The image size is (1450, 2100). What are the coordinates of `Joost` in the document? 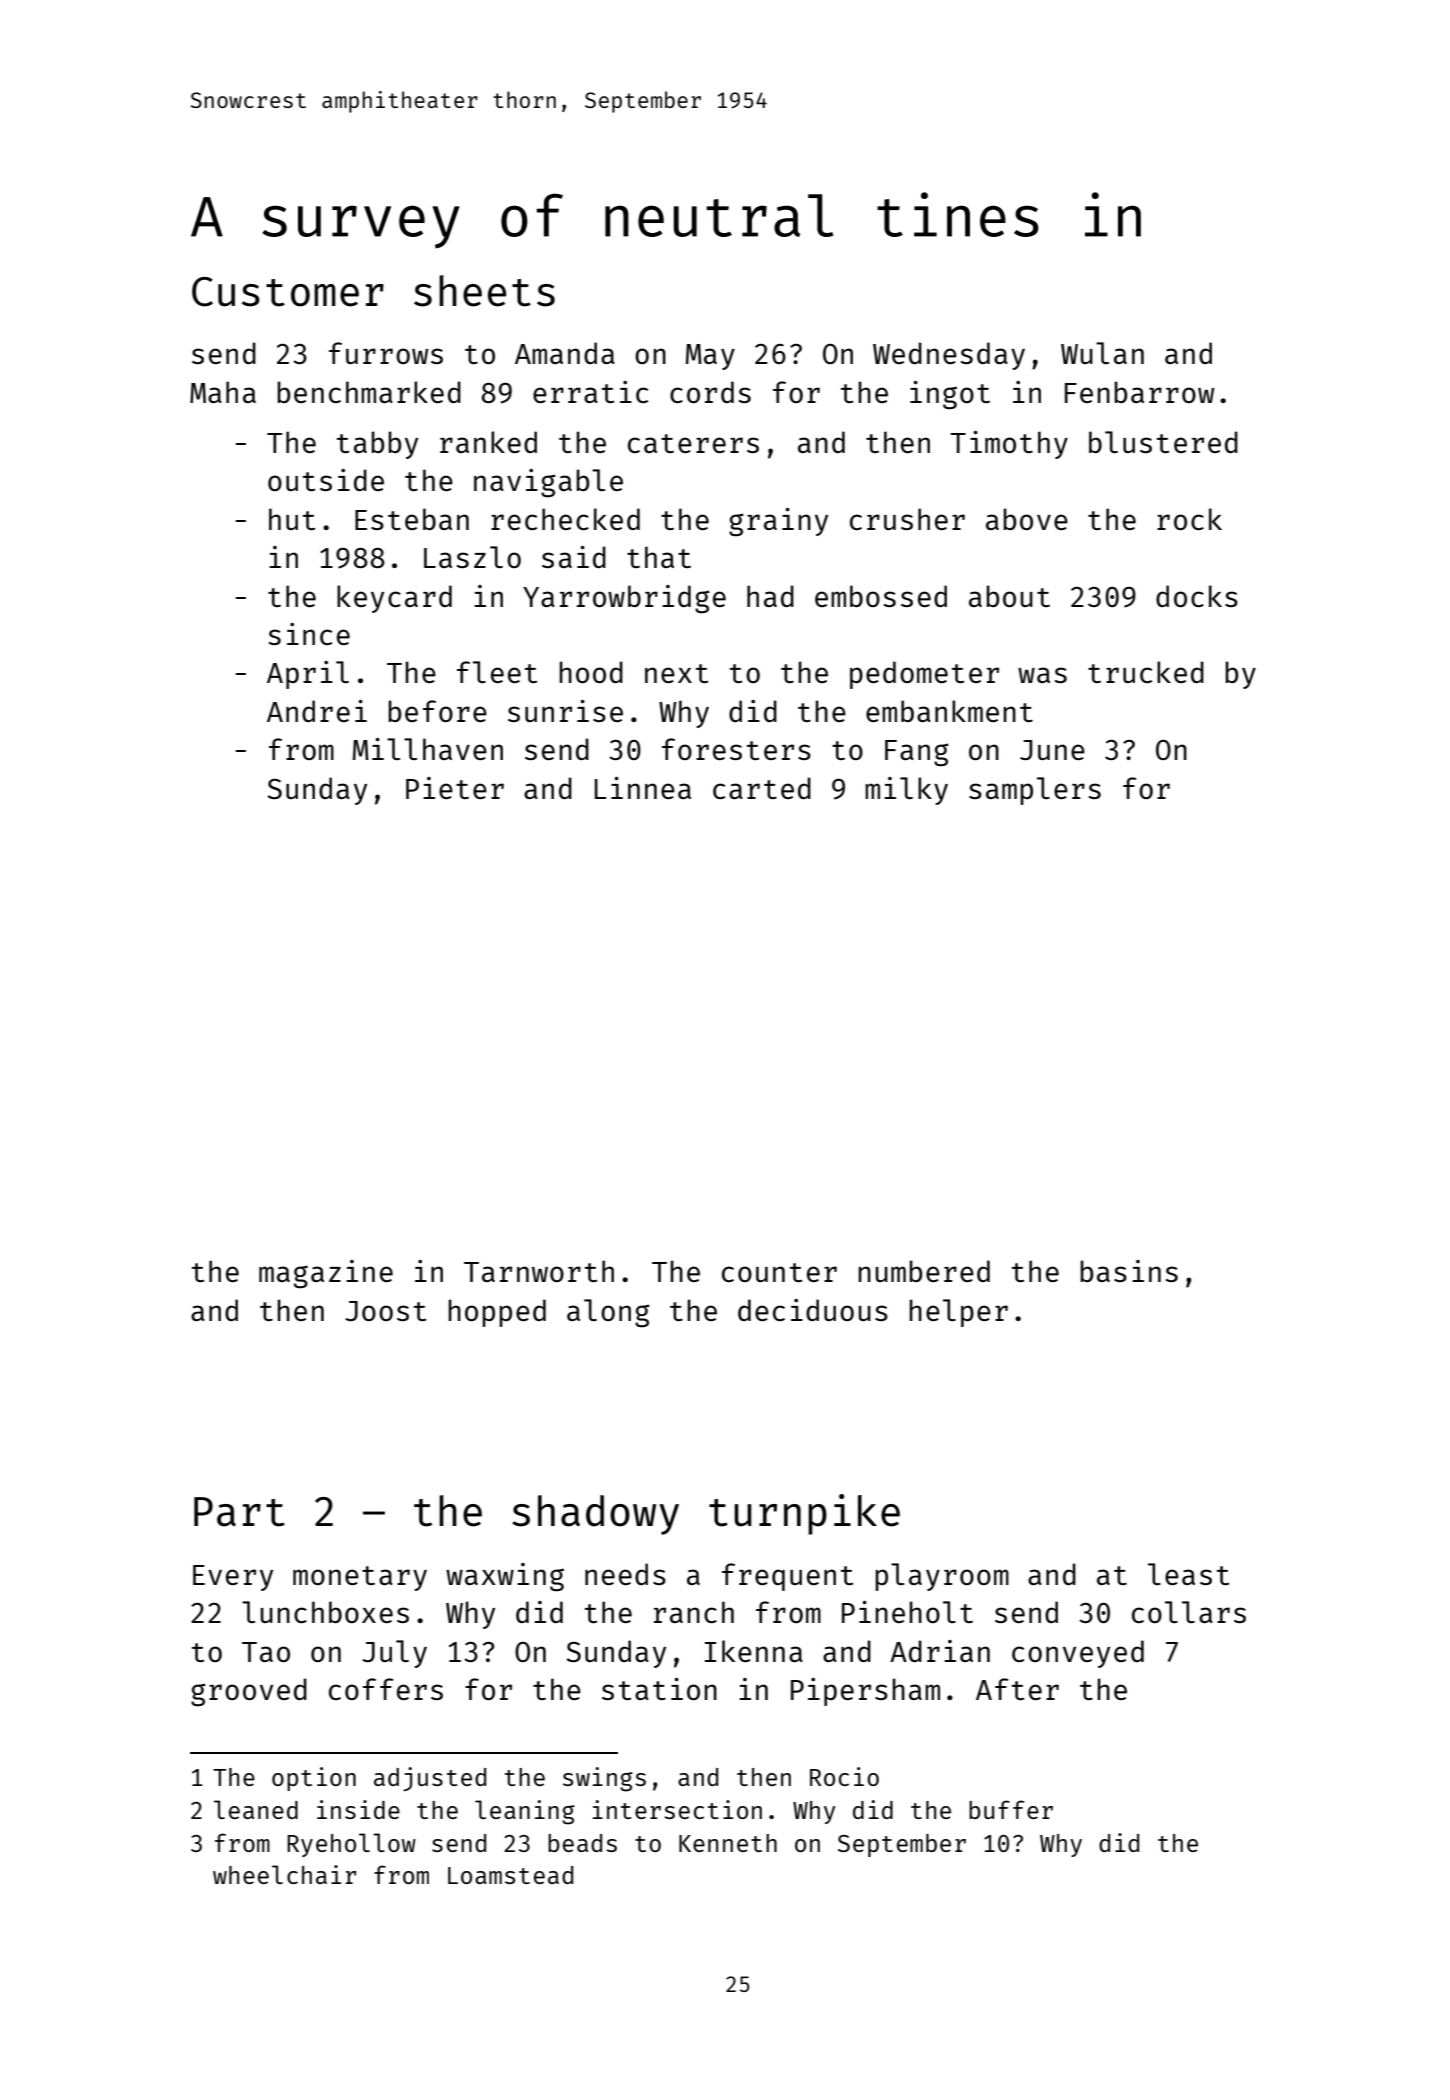 It's located at (385, 1311).
